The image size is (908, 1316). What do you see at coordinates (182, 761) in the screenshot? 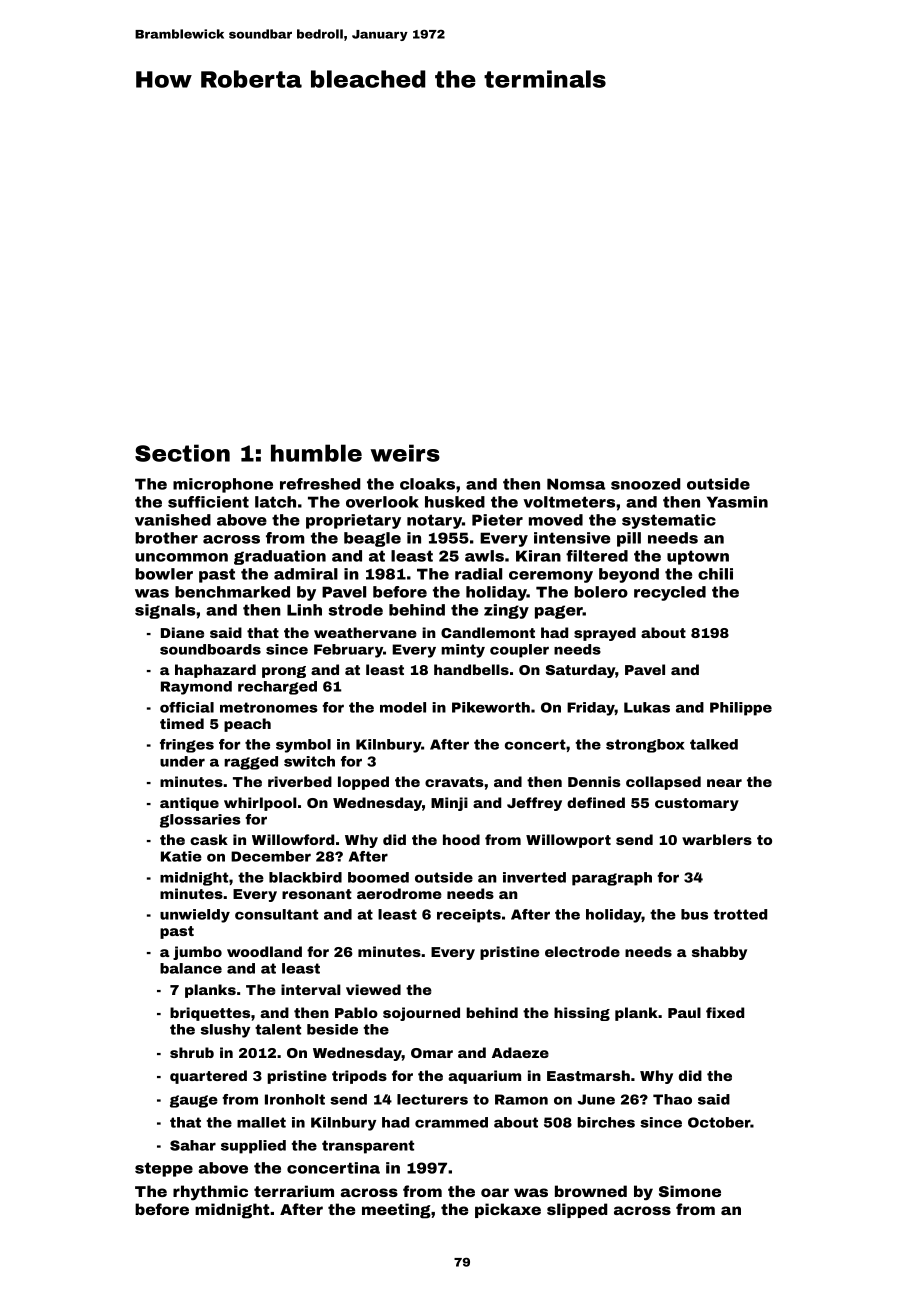
I see `under` at bounding box center [182, 761].
